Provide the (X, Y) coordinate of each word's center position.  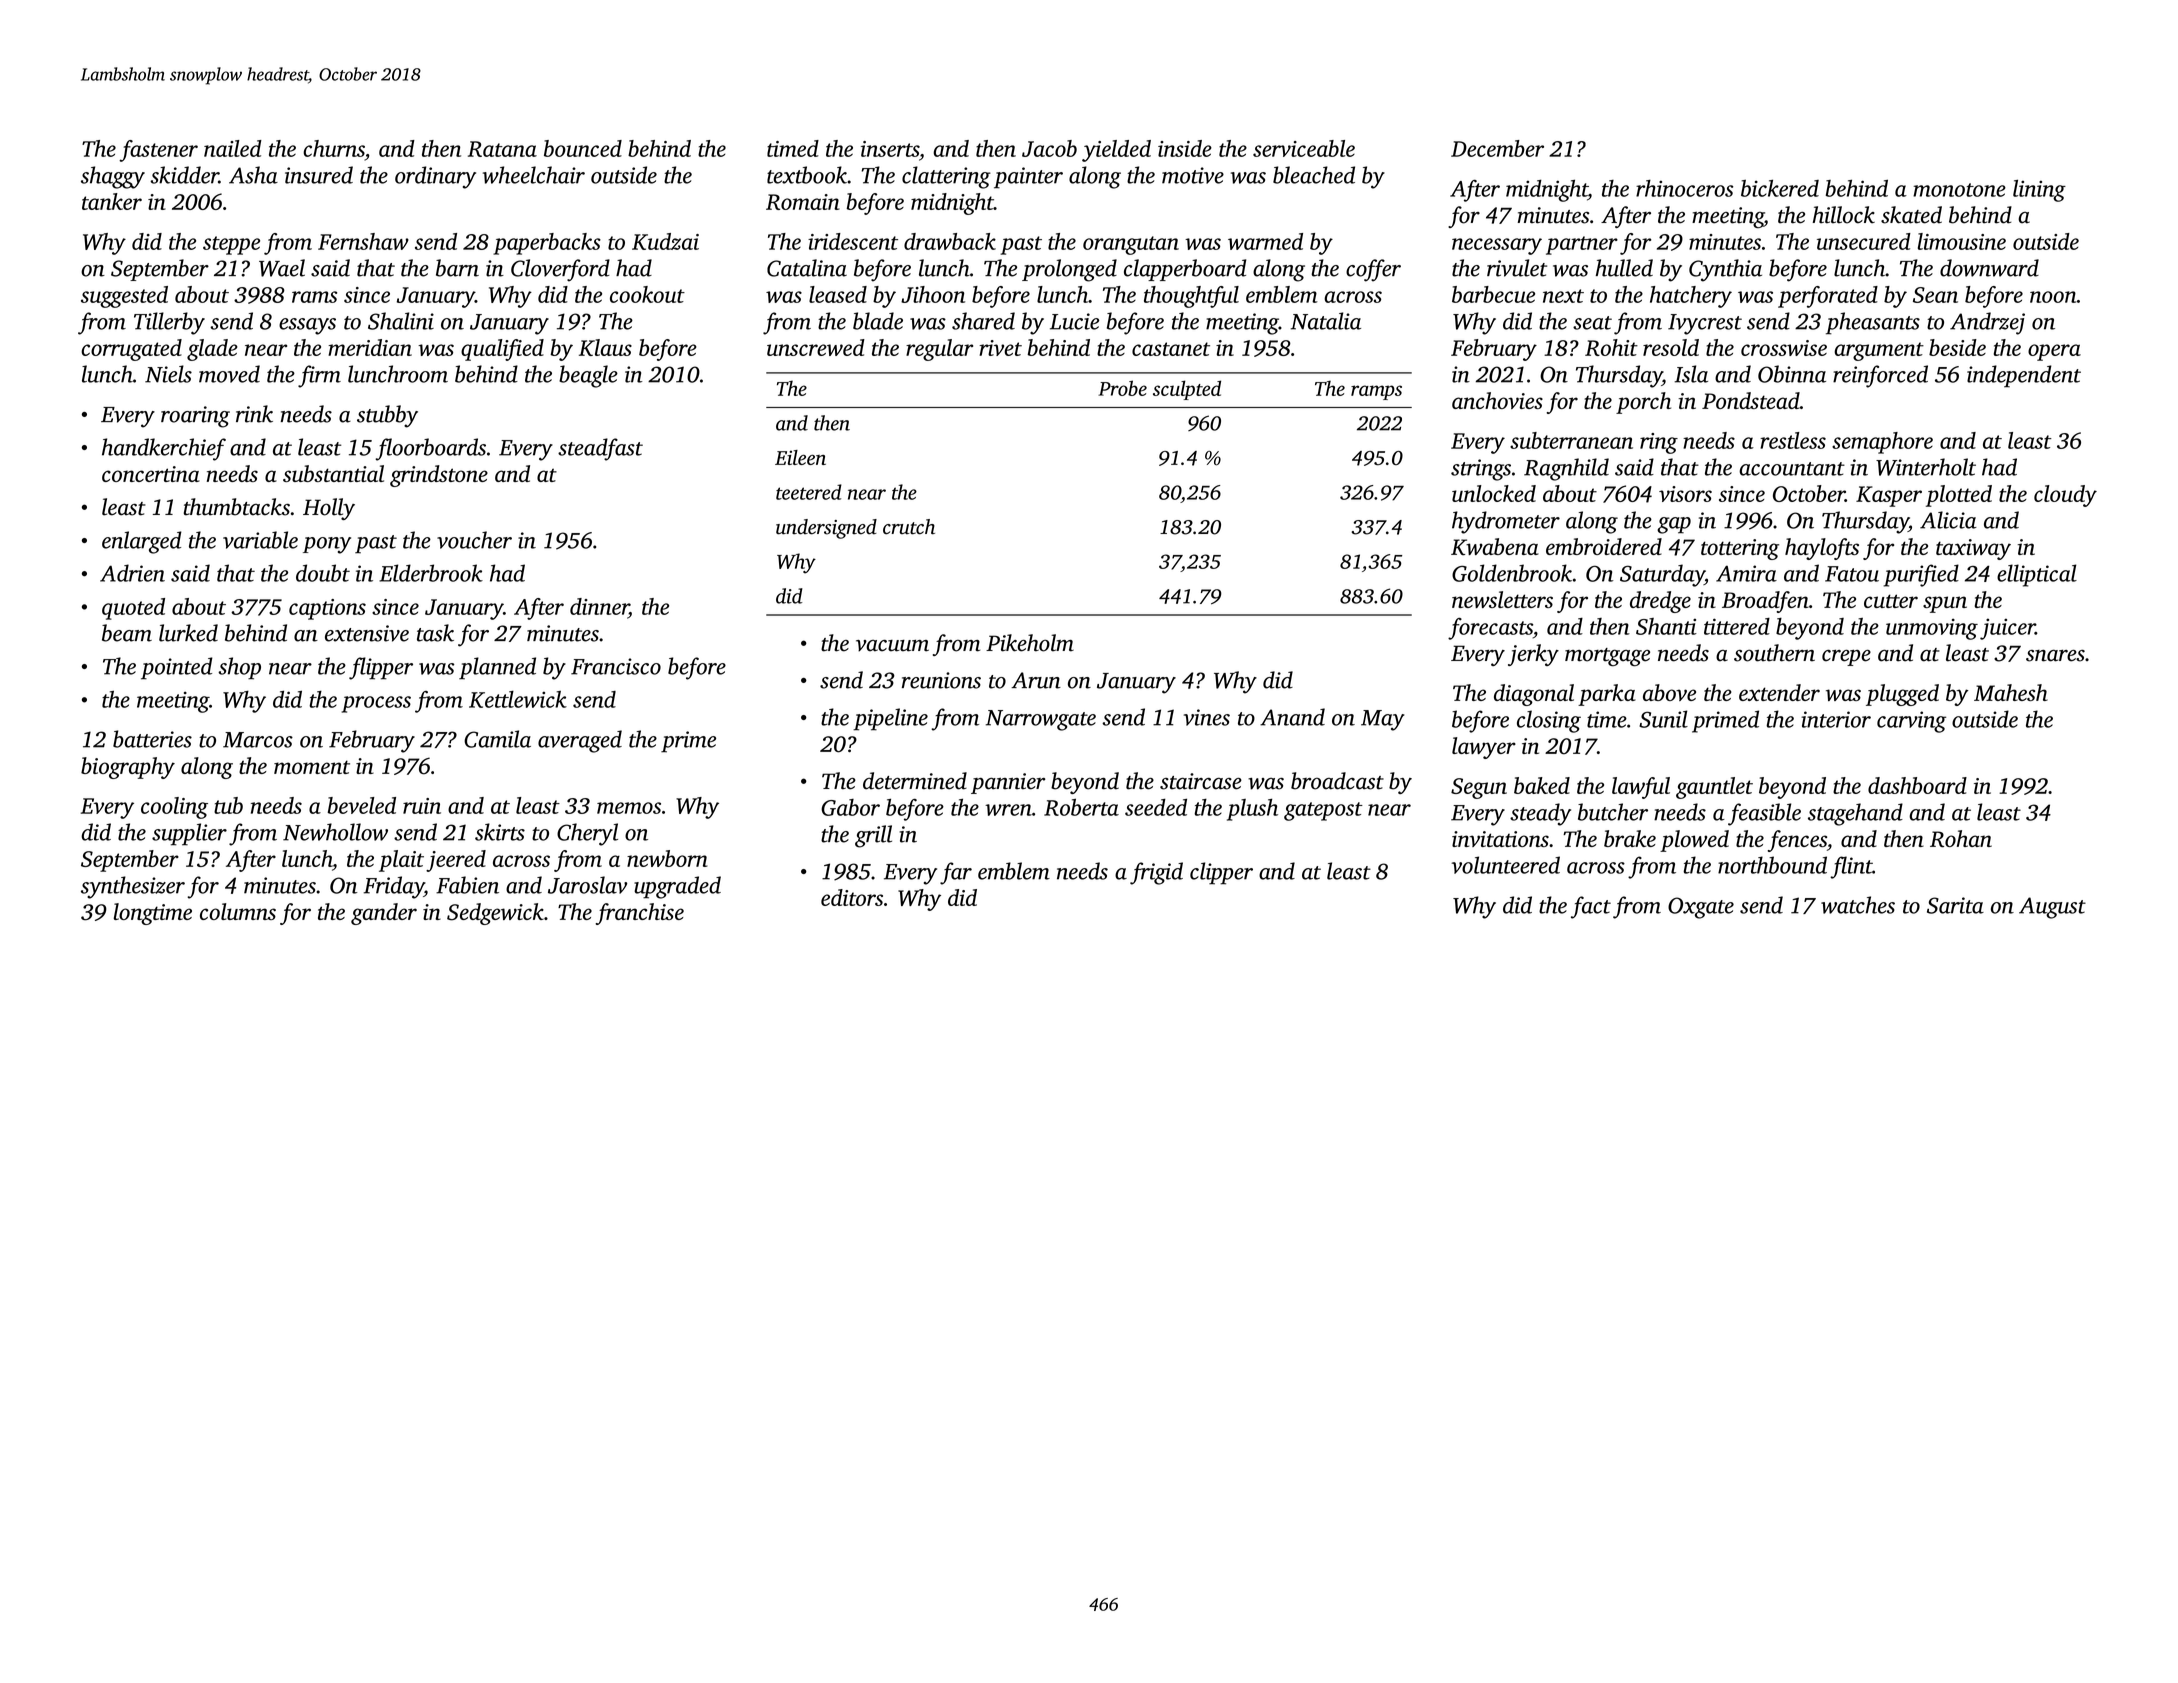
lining (2039, 191)
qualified (502, 350)
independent (2024, 376)
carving (1911, 722)
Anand (1292, 717)
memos (629, 808)
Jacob (1049, 148)
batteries (152, 739)
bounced (583, 148)
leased (838, 294)
